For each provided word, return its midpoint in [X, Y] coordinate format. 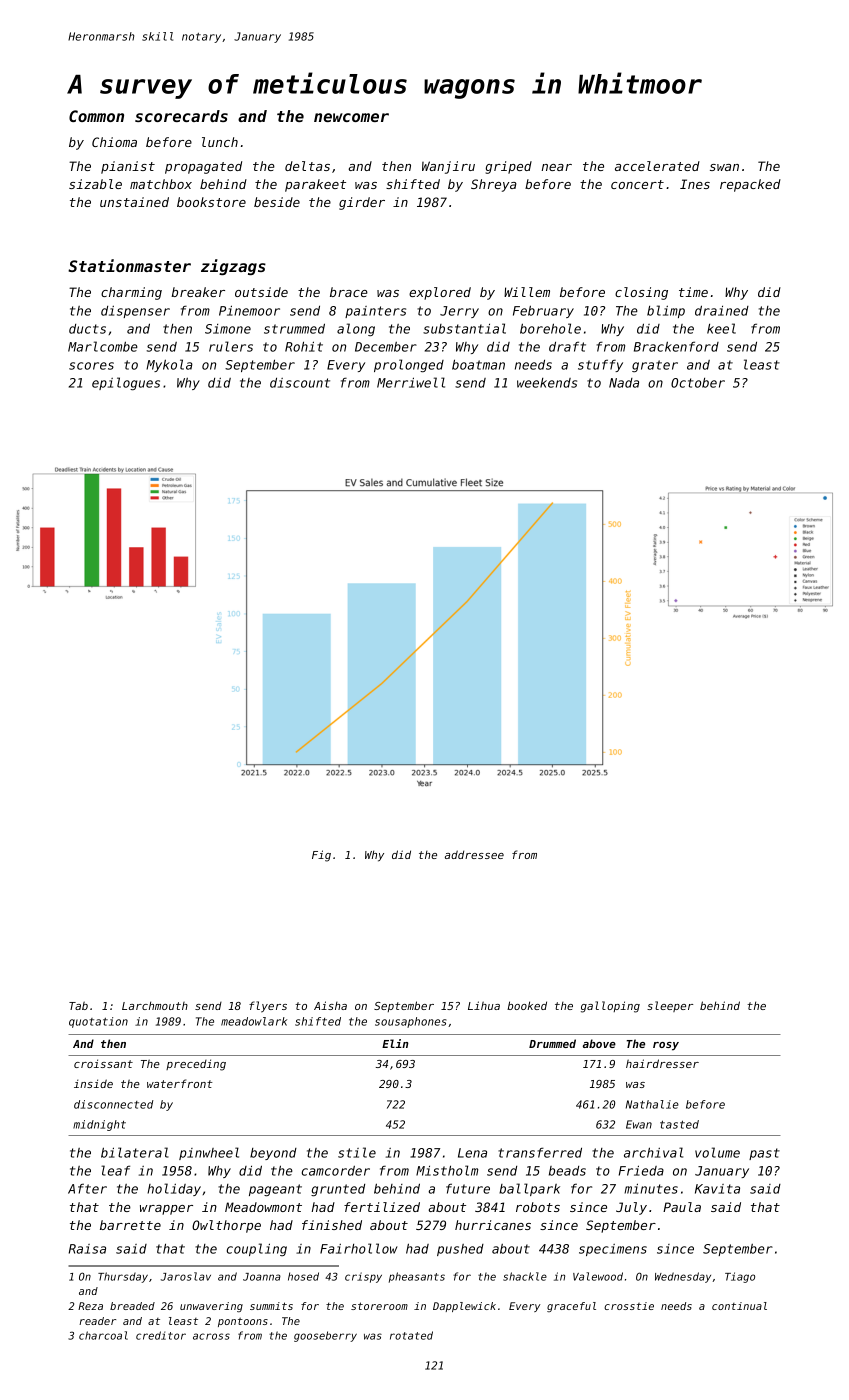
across [211, 1336]
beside [277, 202]
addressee [474, 854]
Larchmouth [155, 1005]
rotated [411, 1335]
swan [724, 167]
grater [655, 366]
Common [96, 116]
